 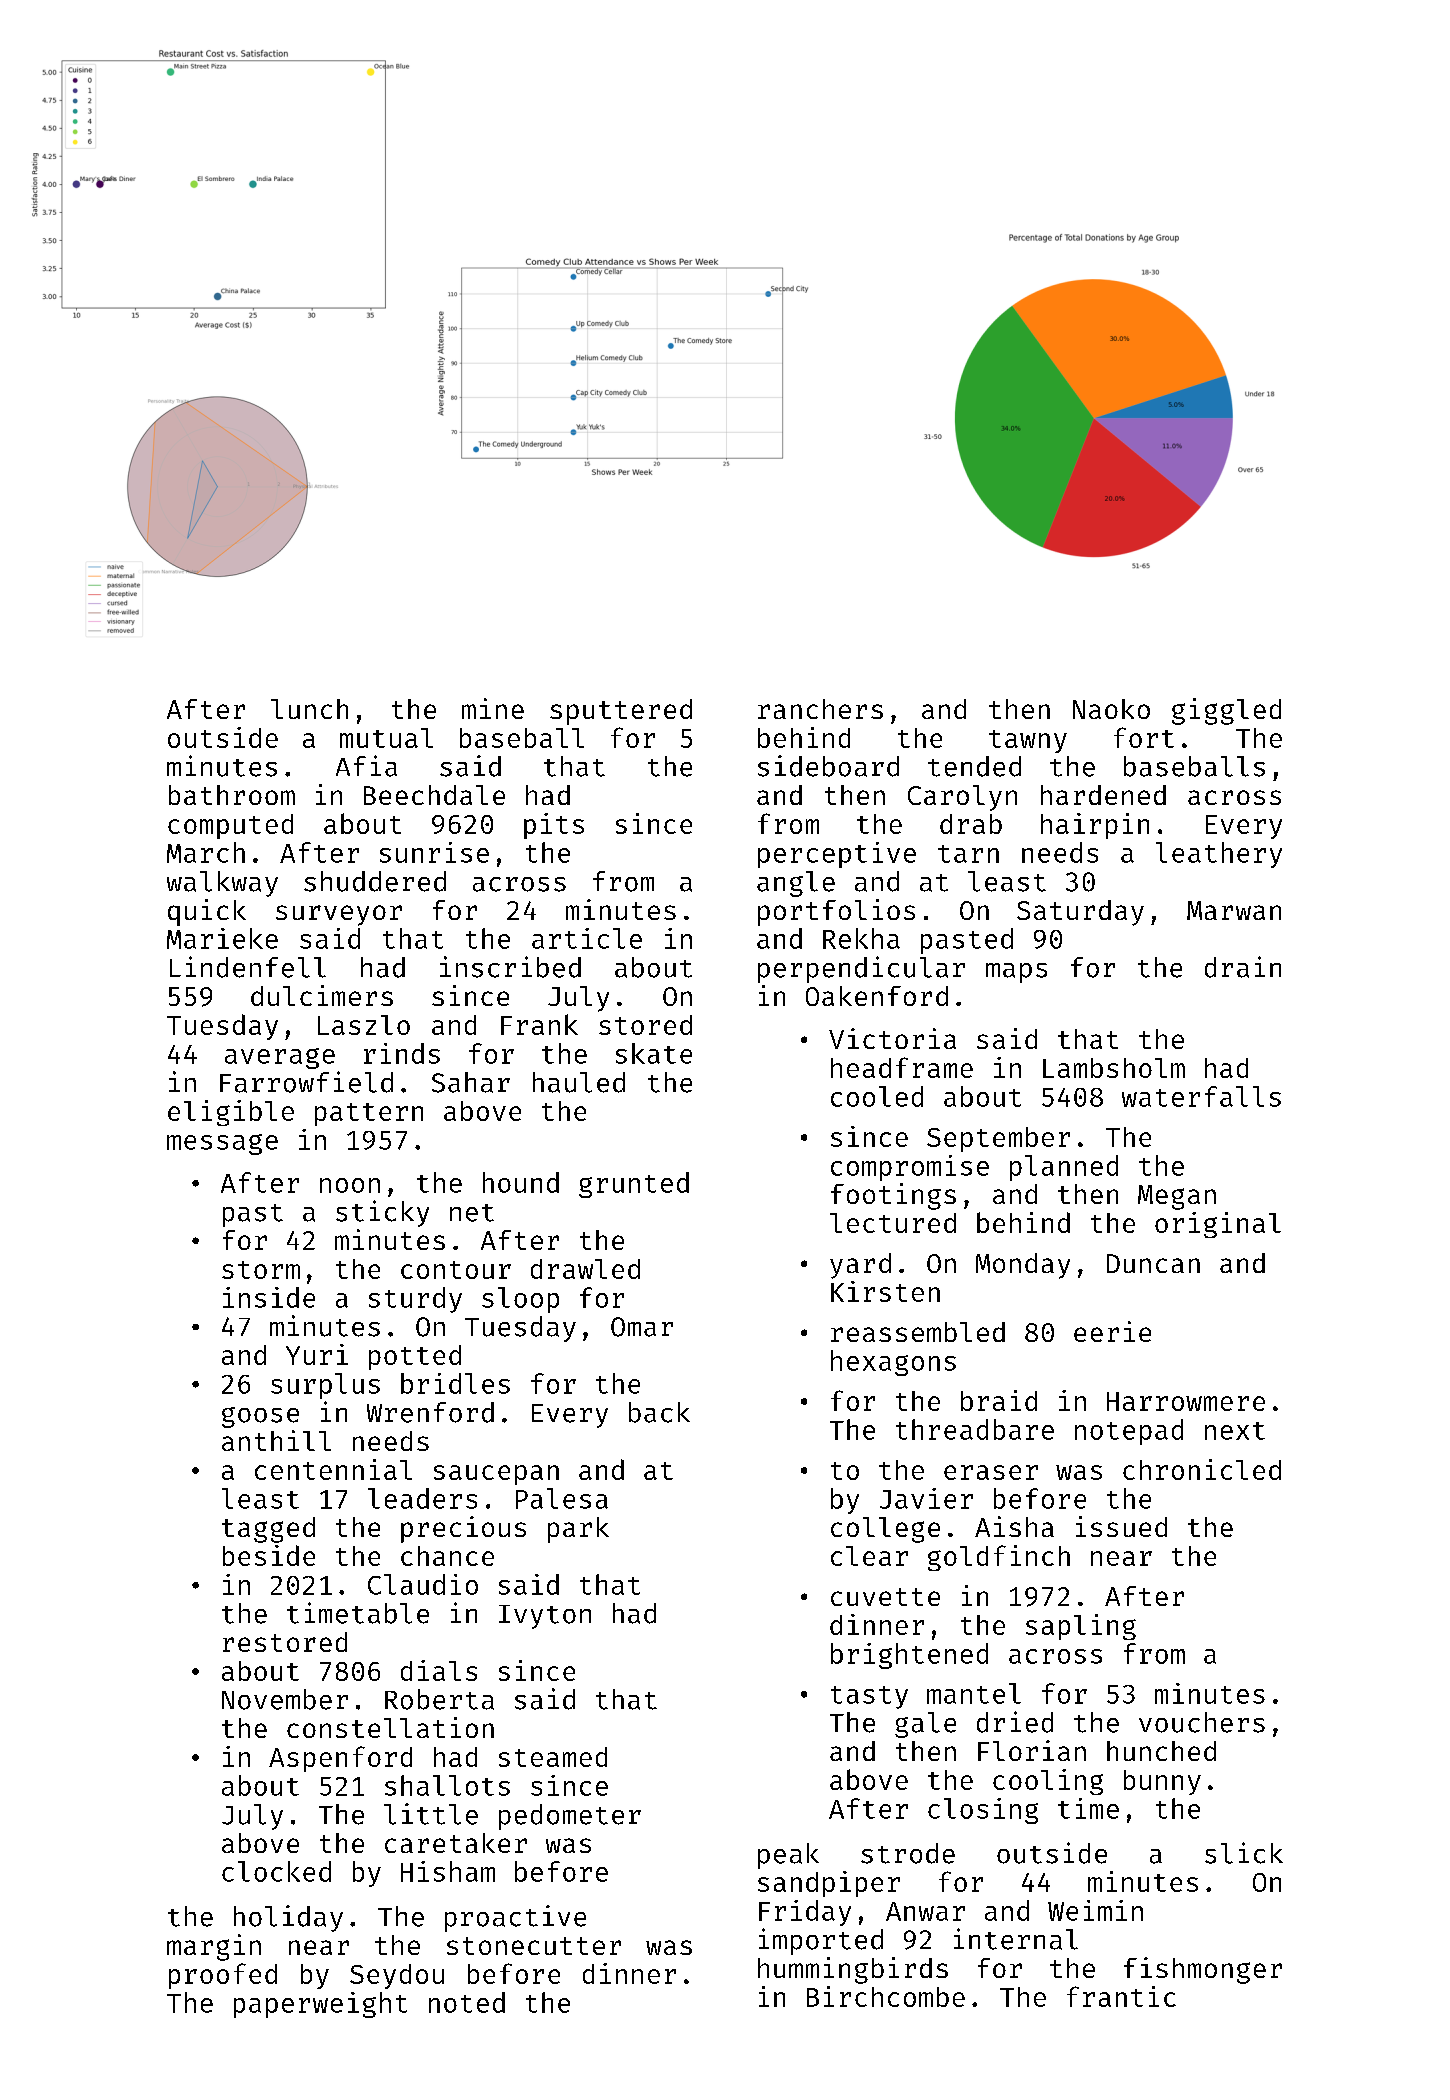 What do you see at coordinates (515, 1918) in the page?
I see `proactive` at bounding box center [515, 1918].
